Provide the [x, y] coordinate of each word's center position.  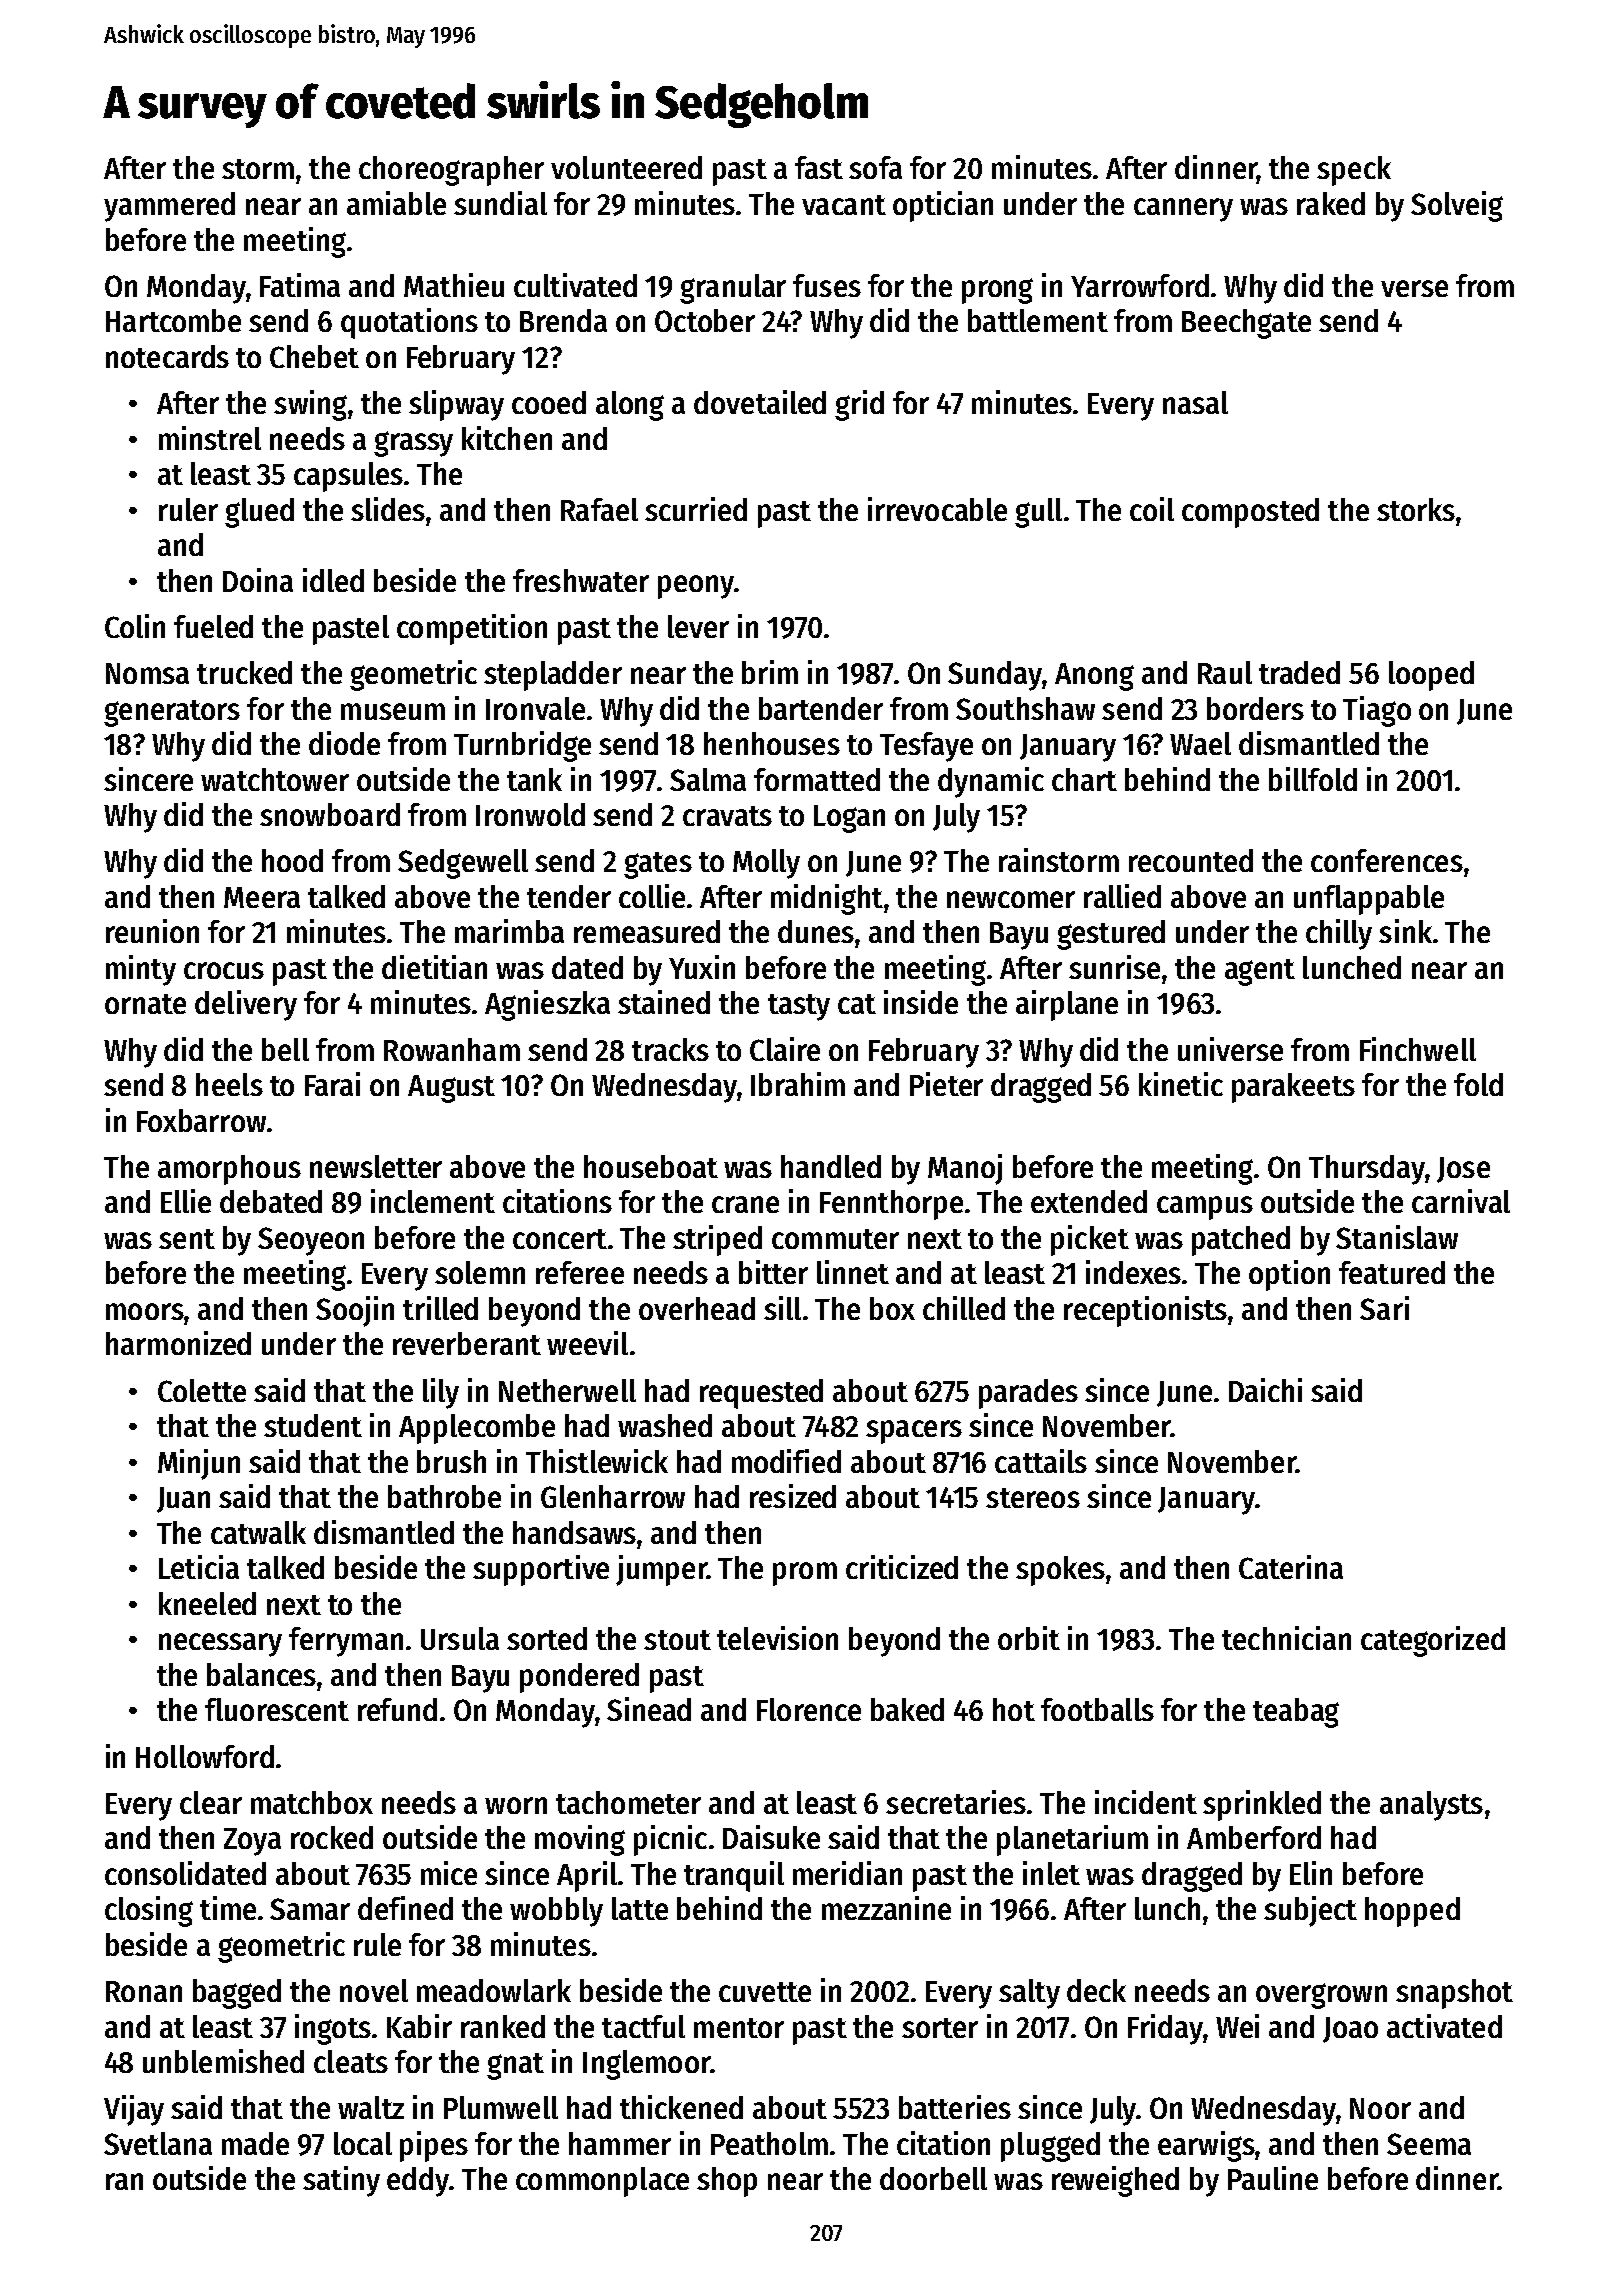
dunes [816, 931]
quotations [409, 323]
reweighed [1115, 2181]
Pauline [1273, 2178]
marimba [509, 931]
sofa [875, 167]
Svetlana [158, 2143]
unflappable [1369, 900]
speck [1354, 171]
